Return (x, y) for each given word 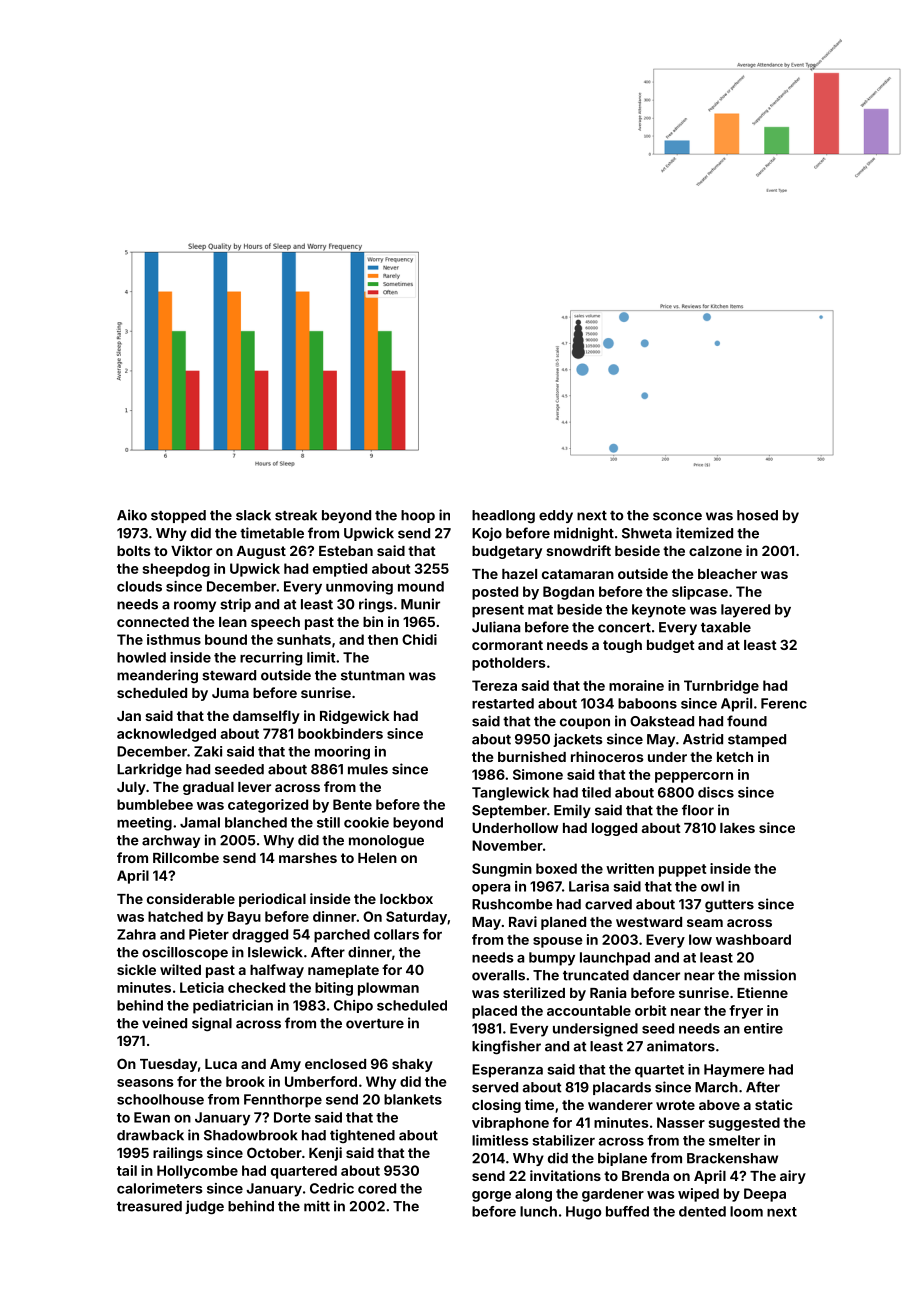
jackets (577, 740)
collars (396, 934)
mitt (317, 1206)
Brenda (645, 1176)
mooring (342, 753)
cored (377, 1188)
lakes (737, 828)
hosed (757, 515)
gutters (729, 906)
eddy (556, 516)
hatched (175, 916)
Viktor (191, 550)
